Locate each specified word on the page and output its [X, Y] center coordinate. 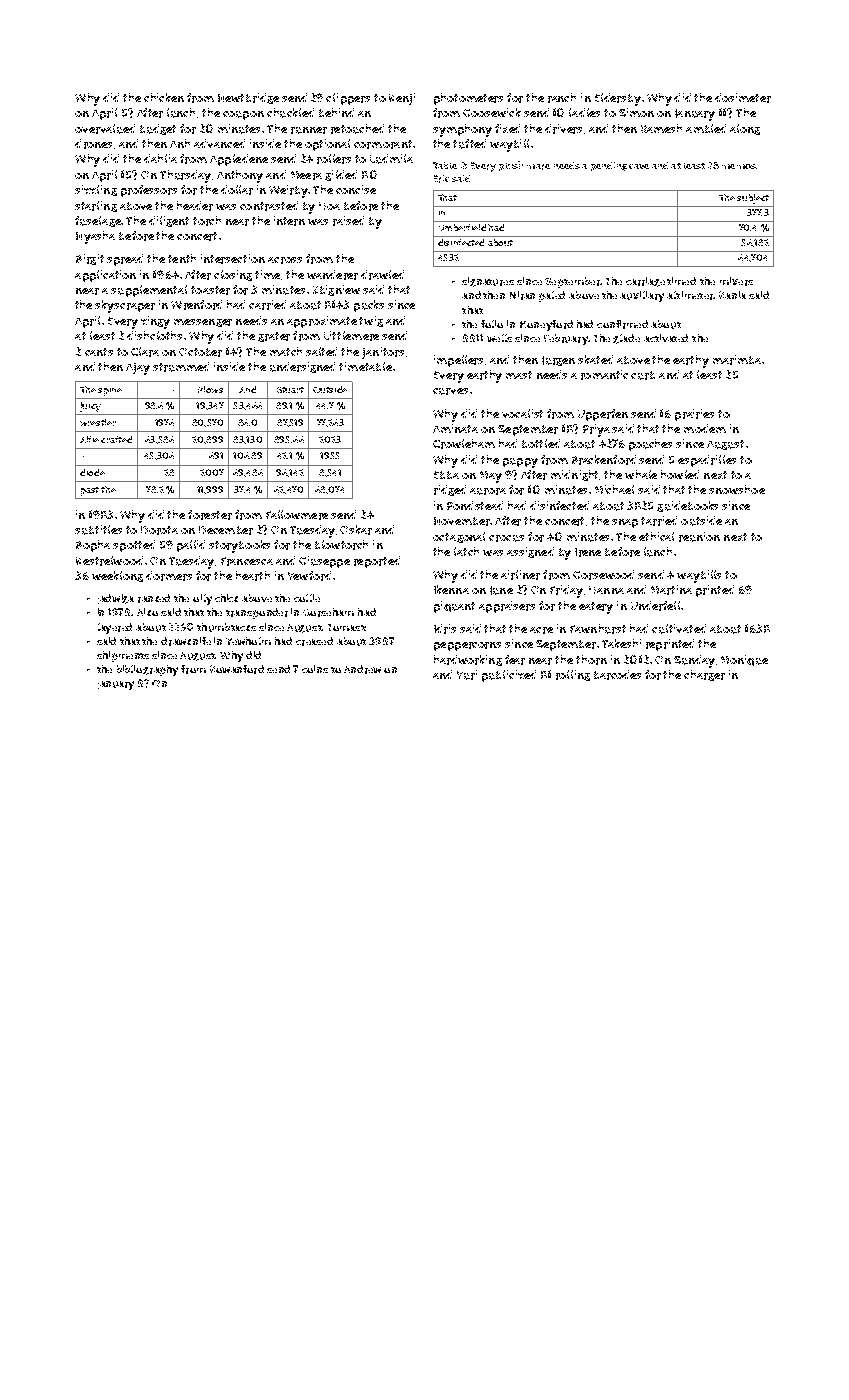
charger [704, 675]
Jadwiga [116, 599]
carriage [645, 282]
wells [499, 338]
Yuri [467, 675]
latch [466, 551]
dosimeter [743, 98]
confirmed [622, 324]
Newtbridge [248, 98]
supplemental [149, 291]
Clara [145, 352]
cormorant [383, 144]
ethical [656, 536]
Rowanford [237, 669]
